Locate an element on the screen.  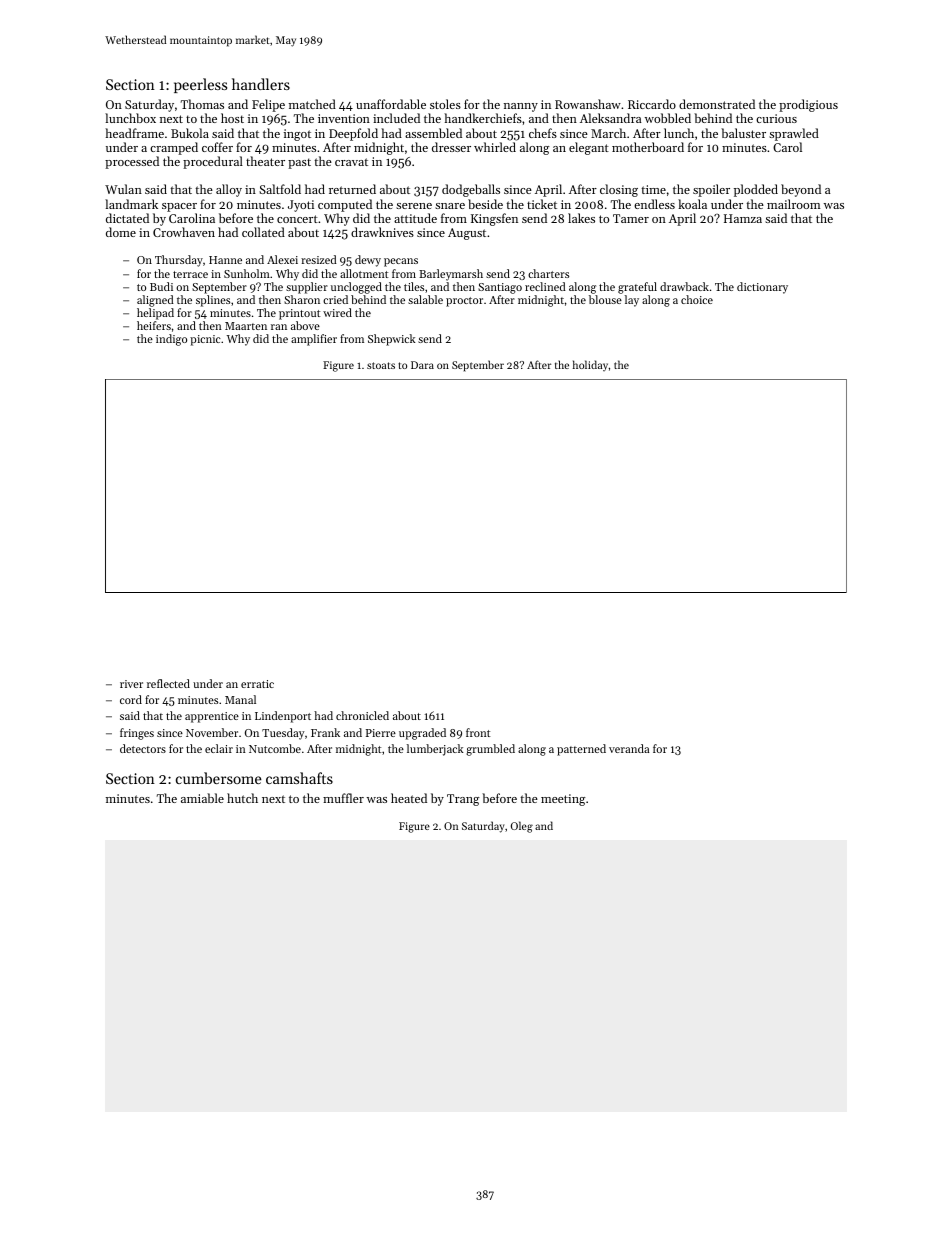
Dara is located at coordinates (422, 365).
